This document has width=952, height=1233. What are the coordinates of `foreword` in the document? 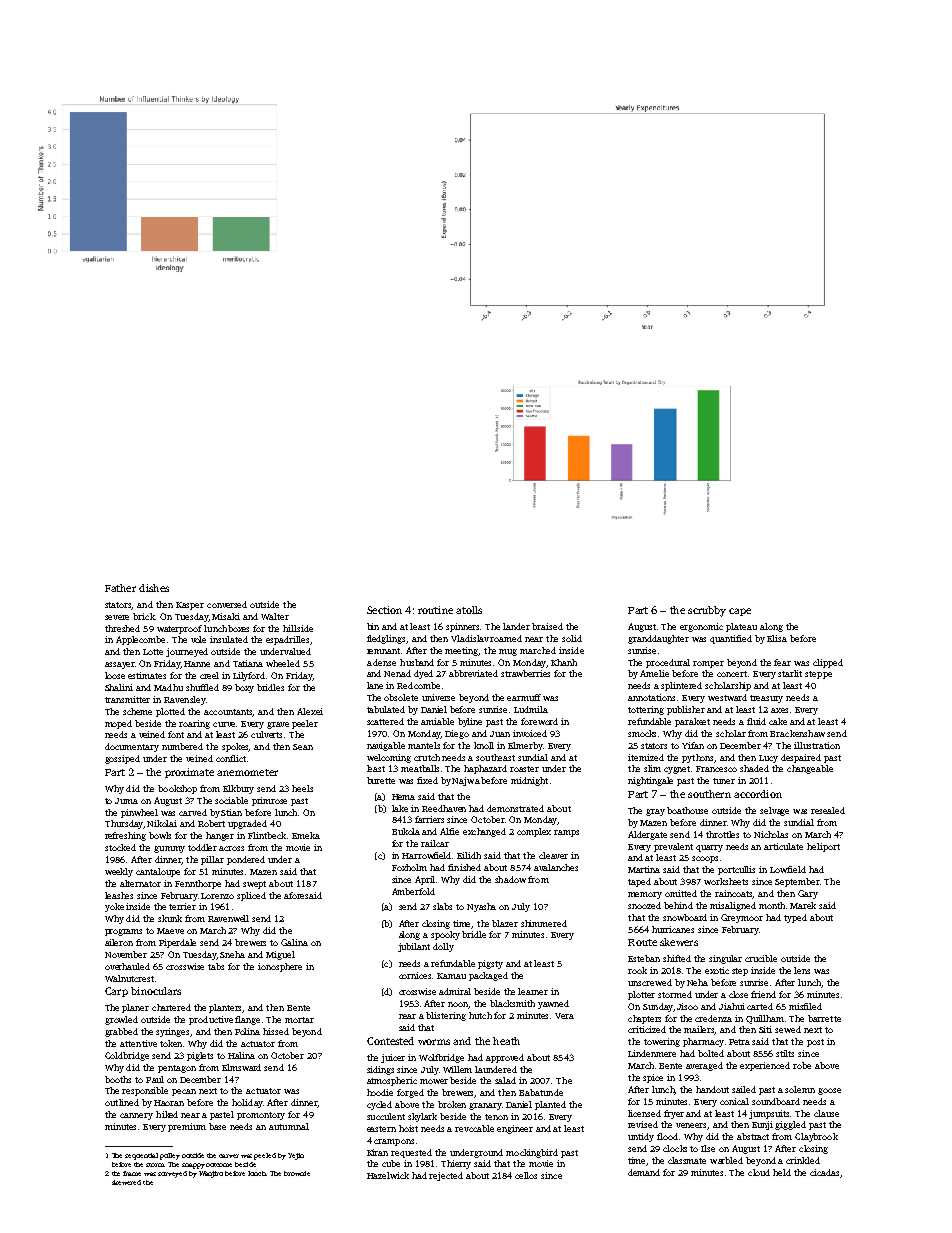 It's located at (539, 721).
